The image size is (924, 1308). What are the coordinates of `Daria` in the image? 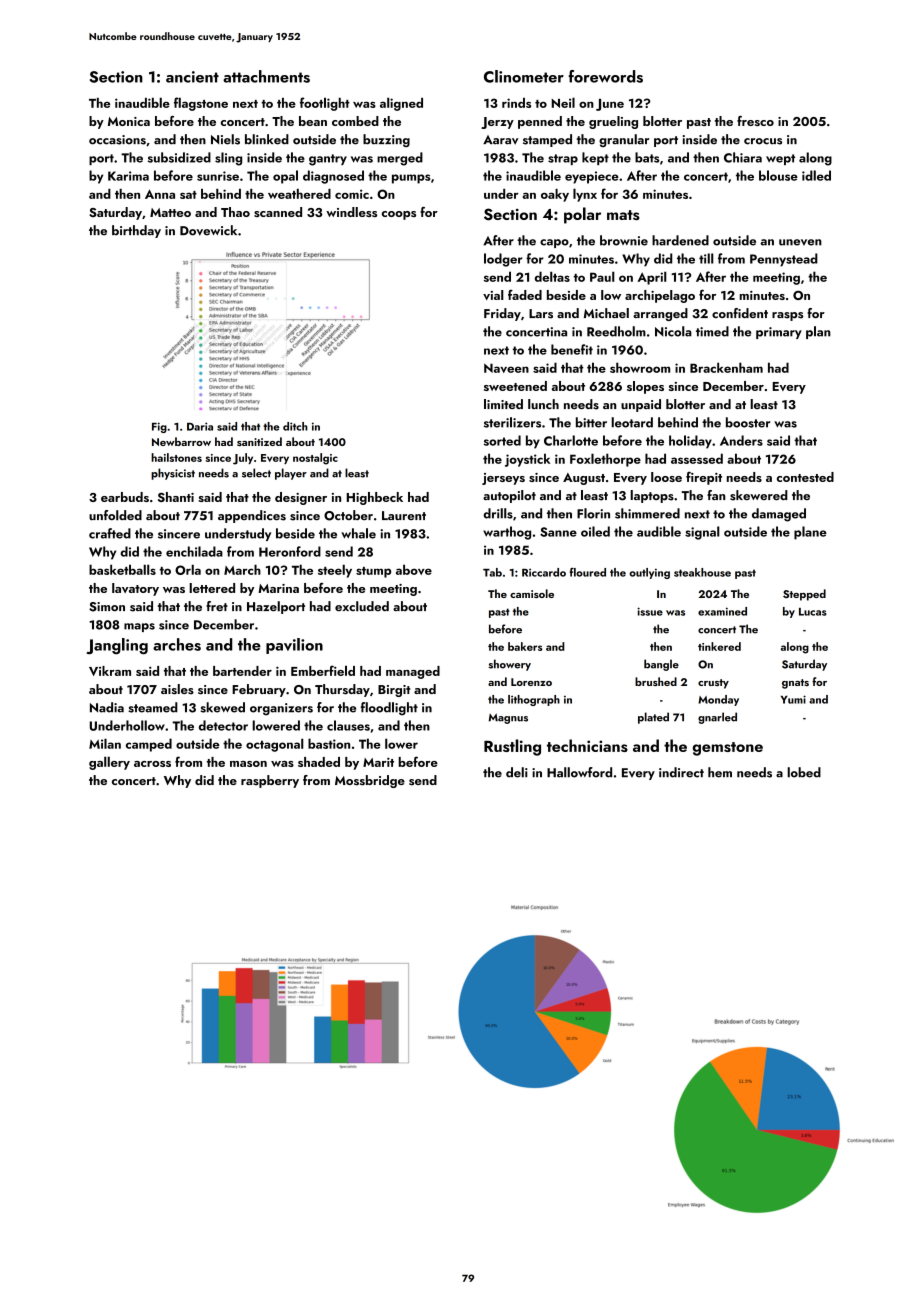 It's located at (200, 426).
